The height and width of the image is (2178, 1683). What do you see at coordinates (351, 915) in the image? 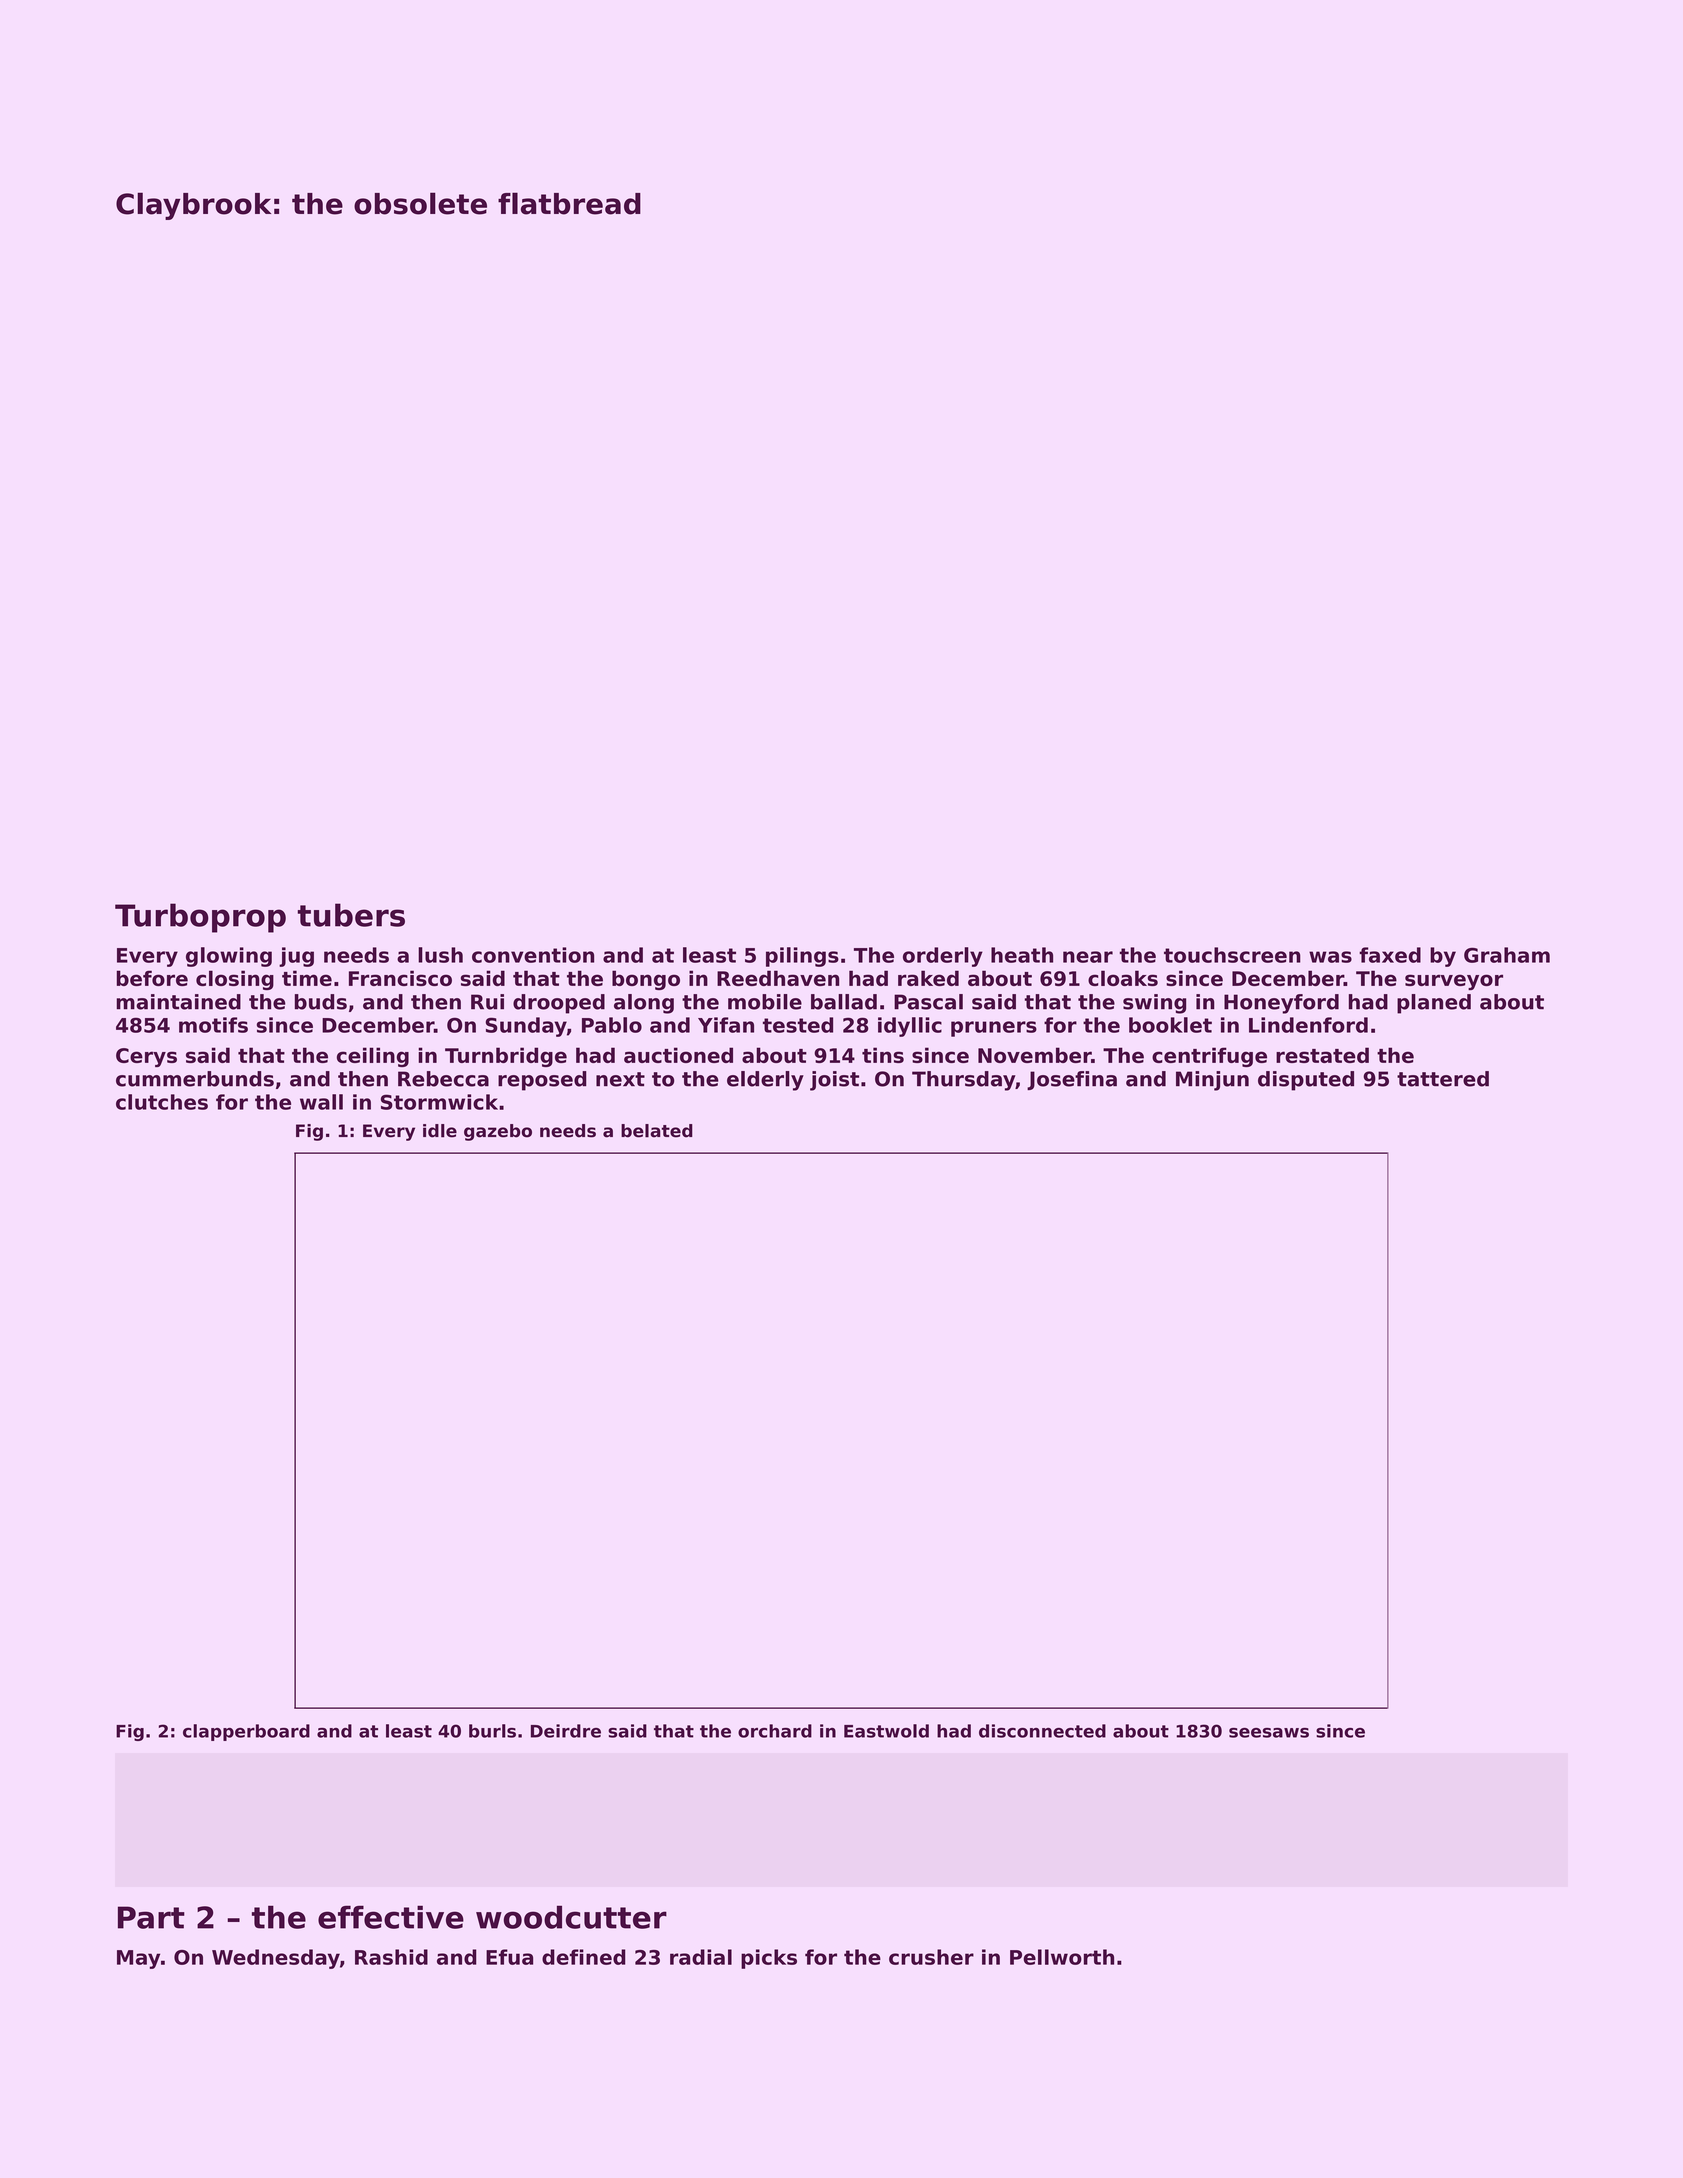
I see `tubers` at bounding box center [351, 915].
